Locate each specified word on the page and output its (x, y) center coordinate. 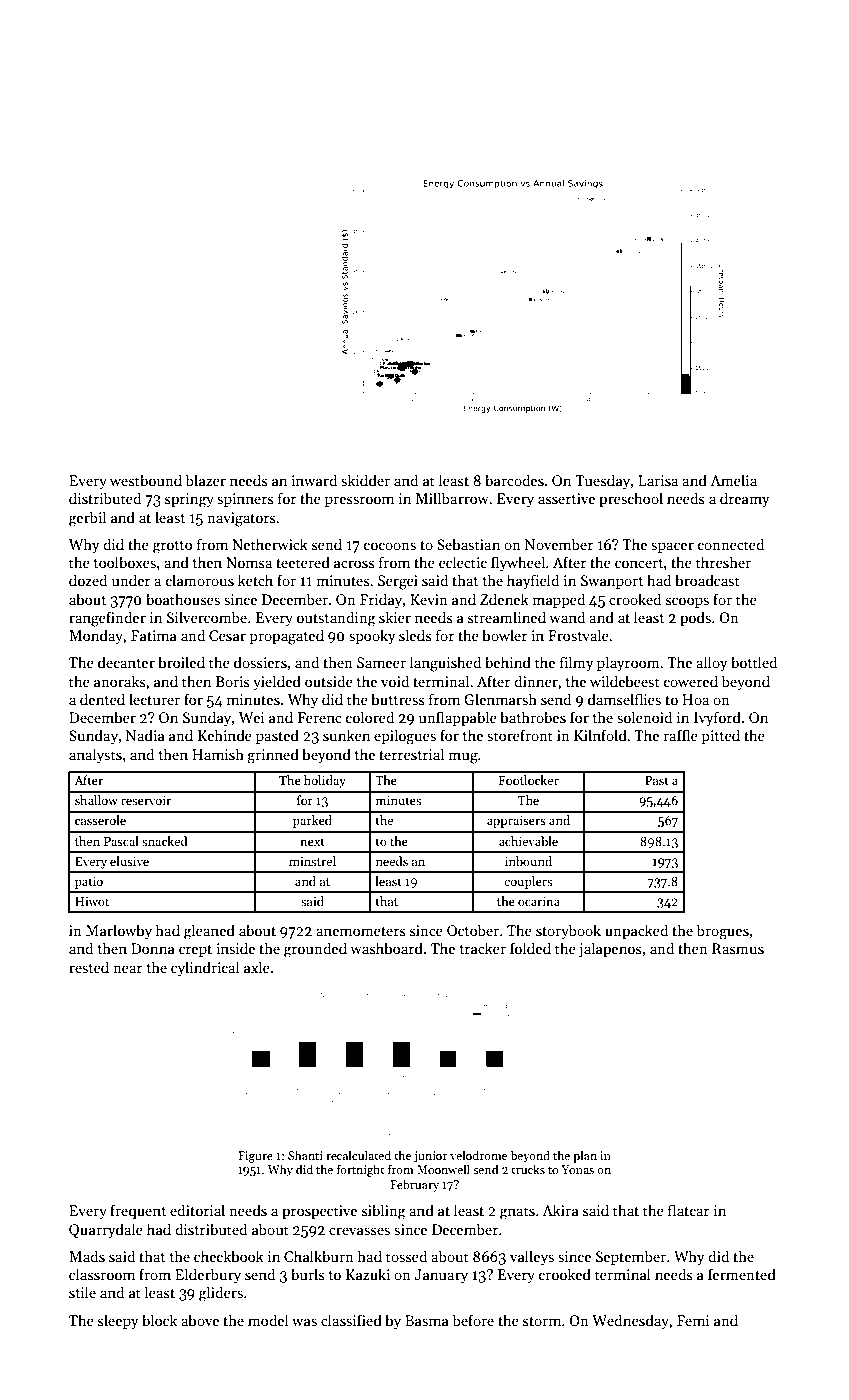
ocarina (539, 901)
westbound (146, 480)
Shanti (305, 1155)
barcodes (514, 480)
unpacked (636, 931)
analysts (95, 755)
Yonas (577, 1169)
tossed (406, 1256)
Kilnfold (600, 735)
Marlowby (119, 931)
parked (312, 821)
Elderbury (208, 1275)
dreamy (744, 499)
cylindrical (205, 968)
